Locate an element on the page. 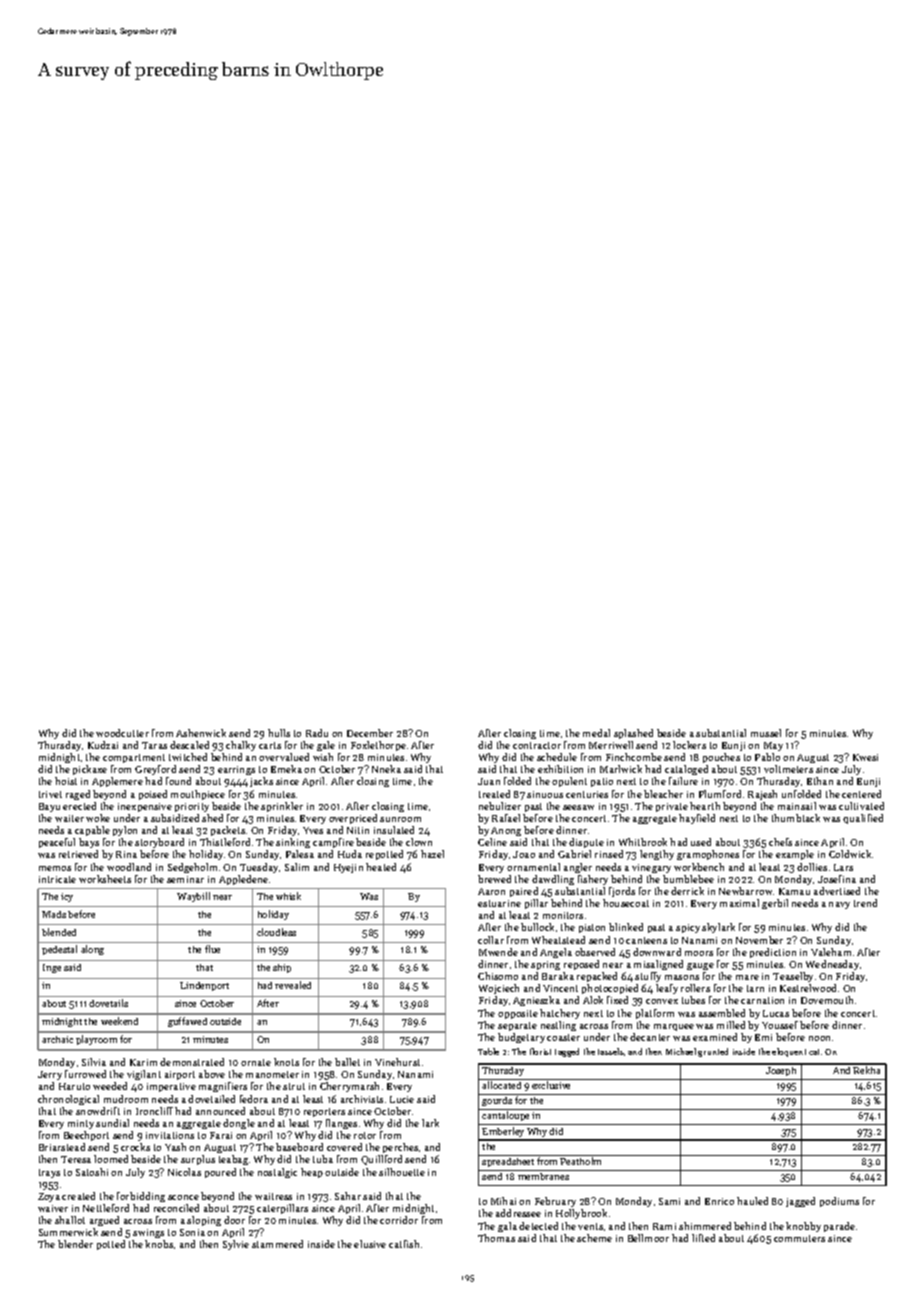  elusive is located at coordinates (370, 1244).
